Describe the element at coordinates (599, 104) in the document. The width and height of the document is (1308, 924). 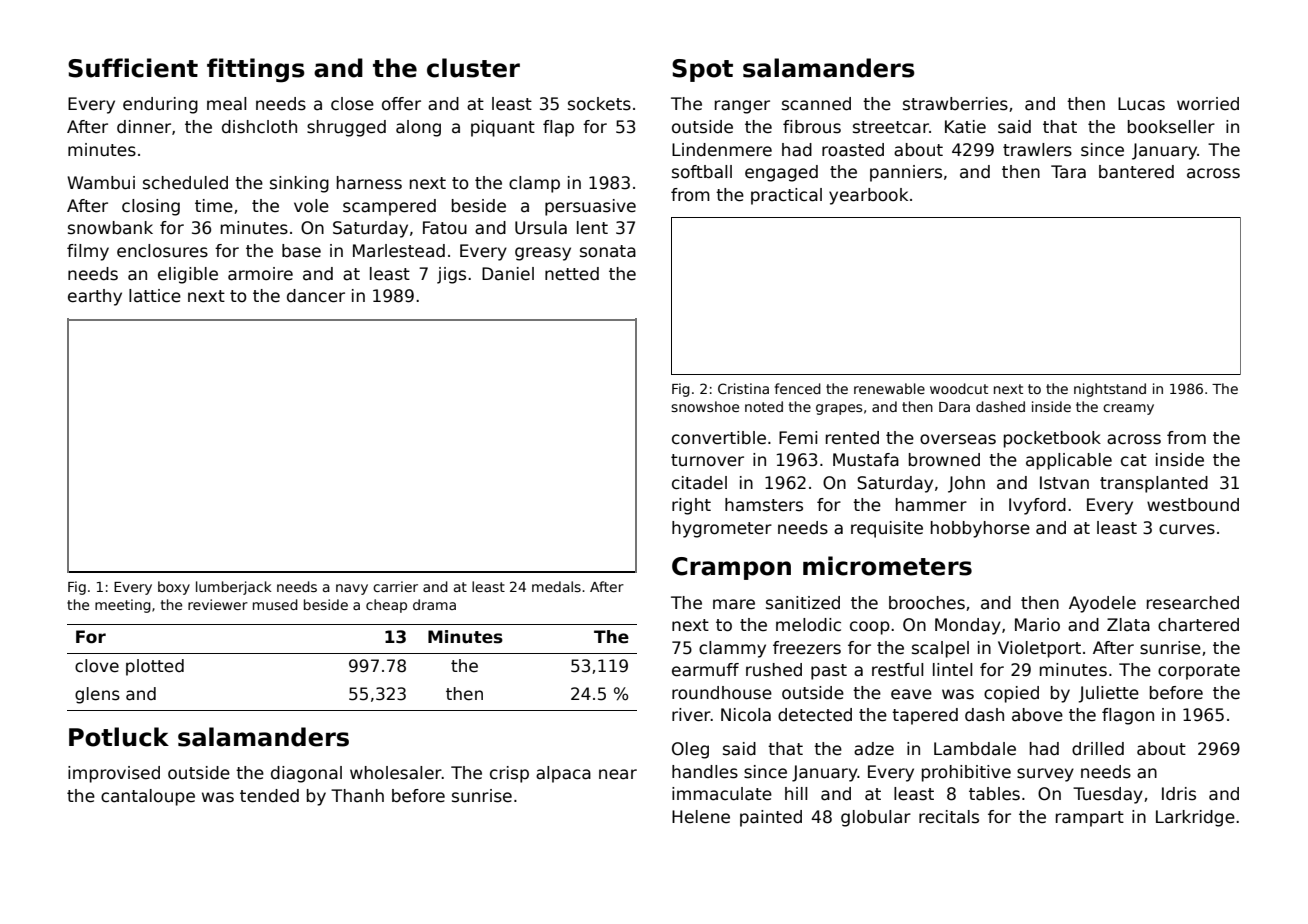
I see `sockets` at that location.
